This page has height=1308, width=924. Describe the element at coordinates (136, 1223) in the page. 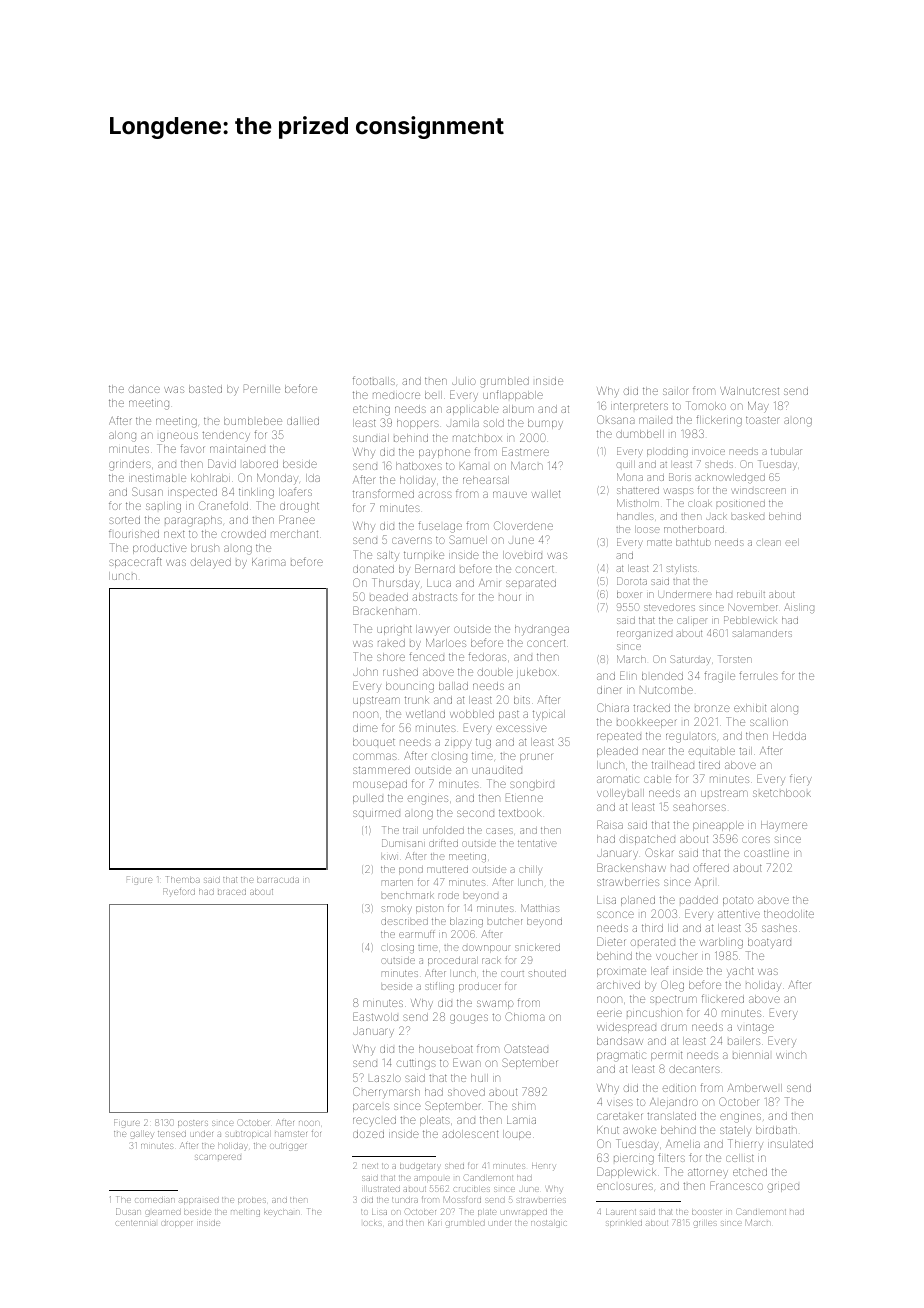

I see `centennial` at that location.
